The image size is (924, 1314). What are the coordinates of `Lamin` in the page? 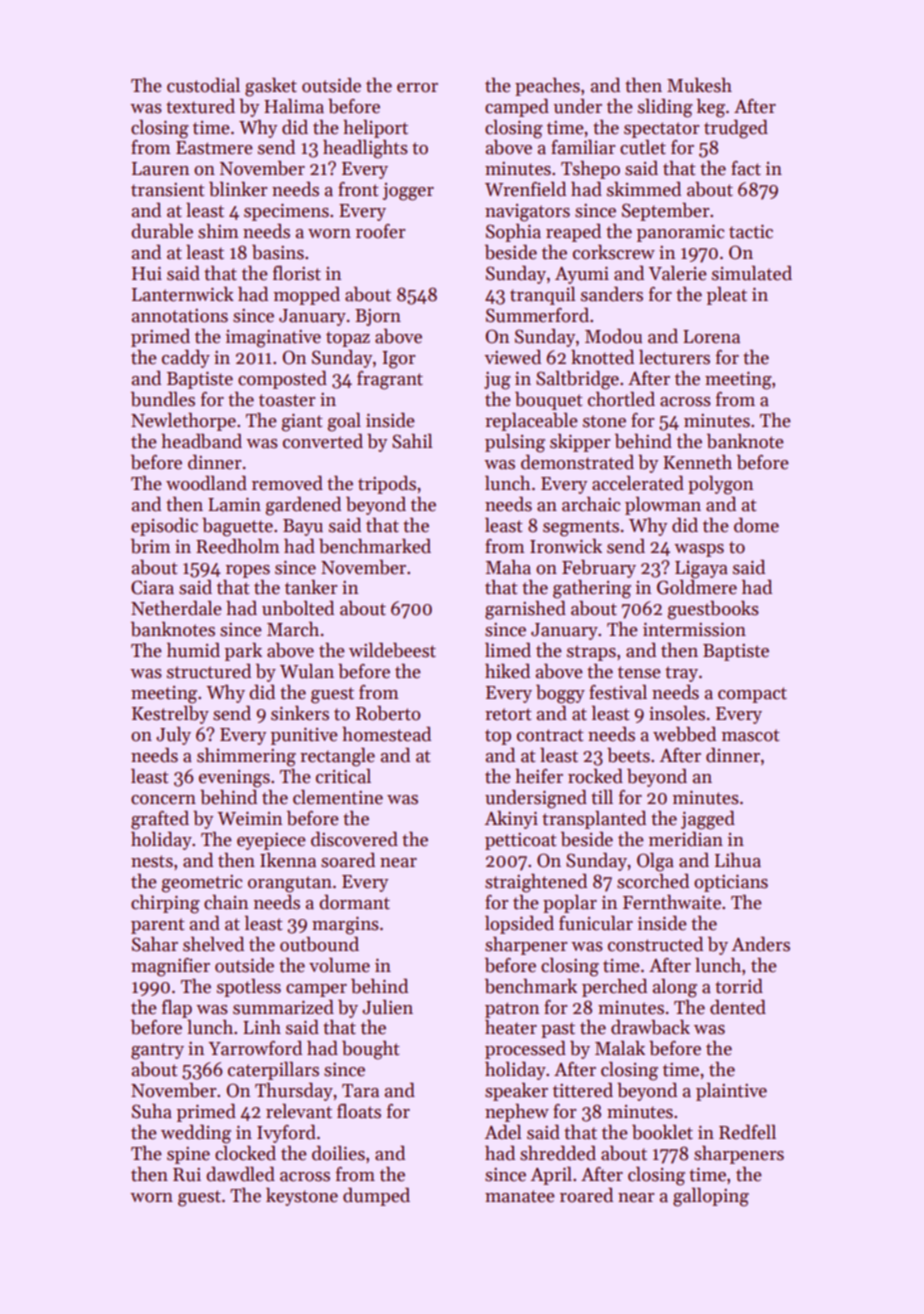 It's located at (234, 504).
